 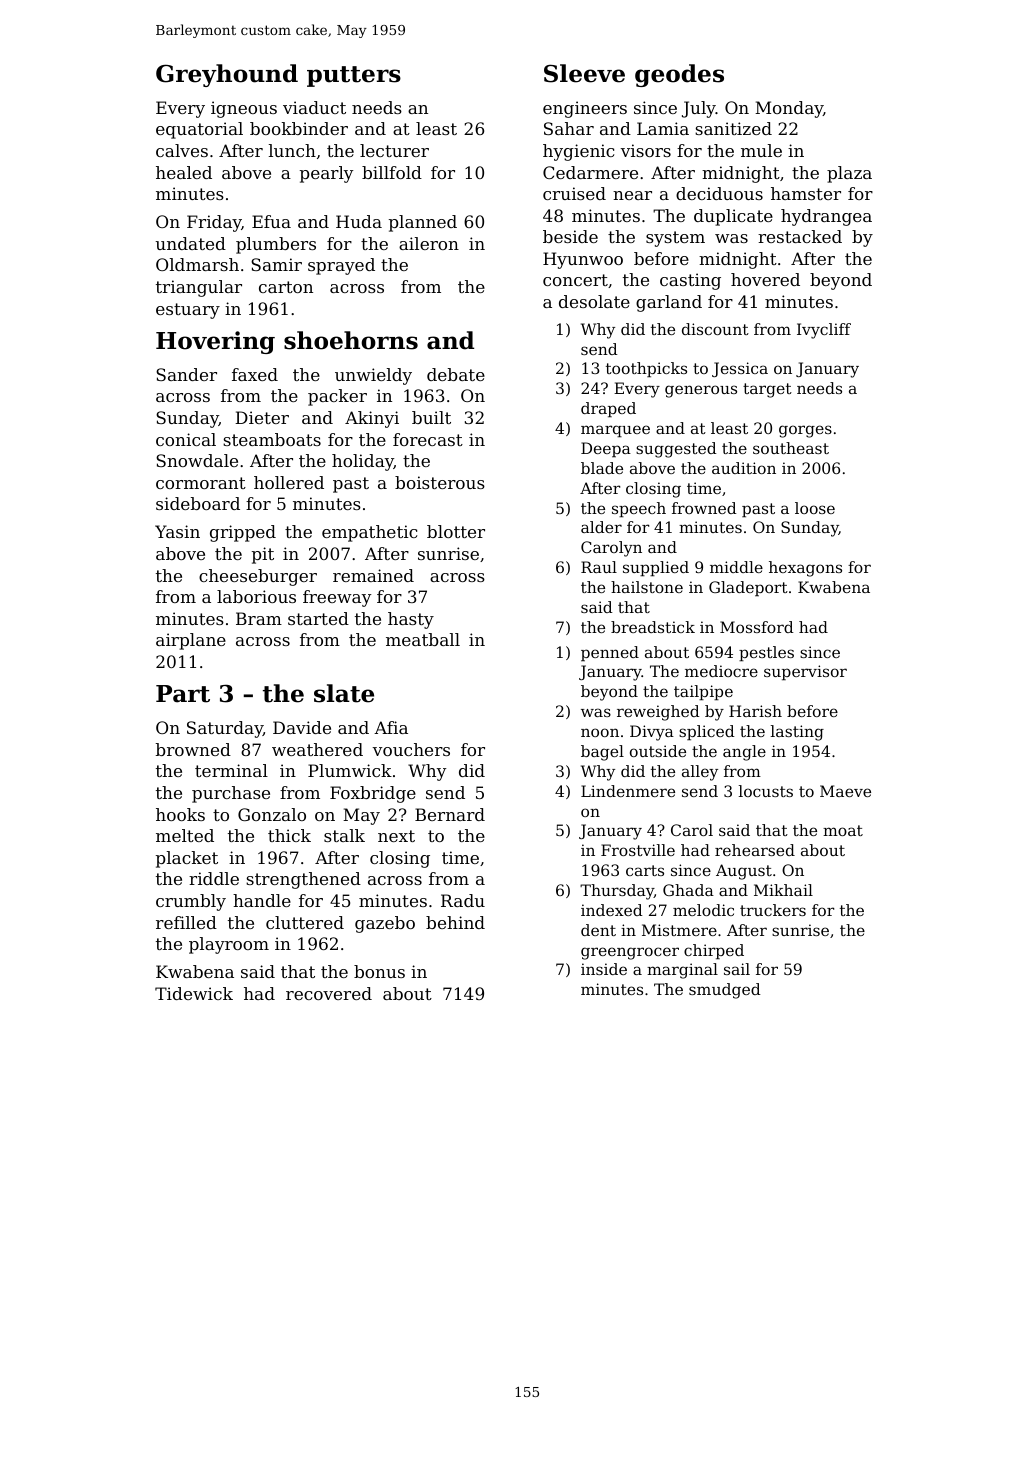 I want to click on Saturday, so click(x=225, y=729).
